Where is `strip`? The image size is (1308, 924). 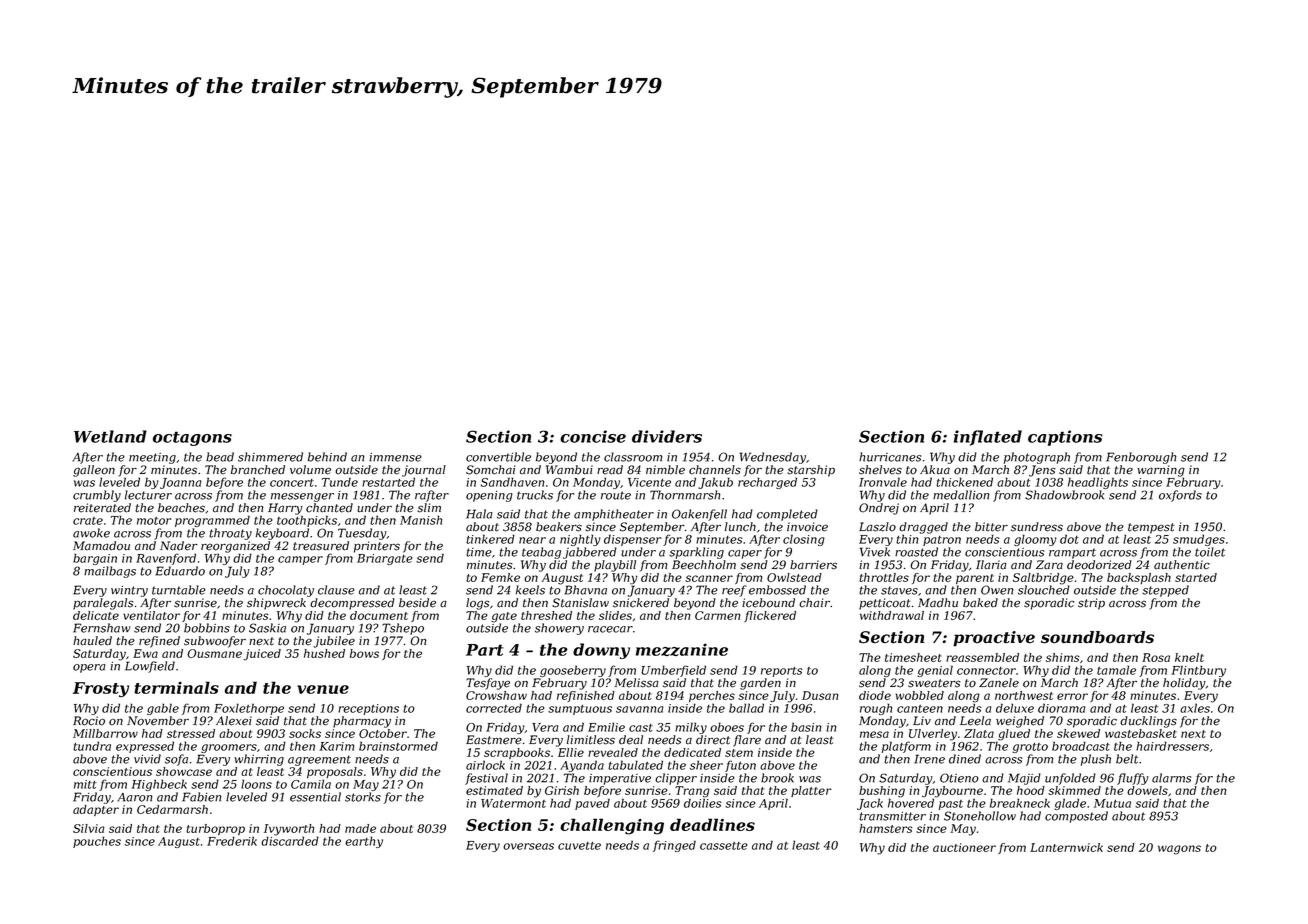 strip is located at coordinates (1091, 604).
